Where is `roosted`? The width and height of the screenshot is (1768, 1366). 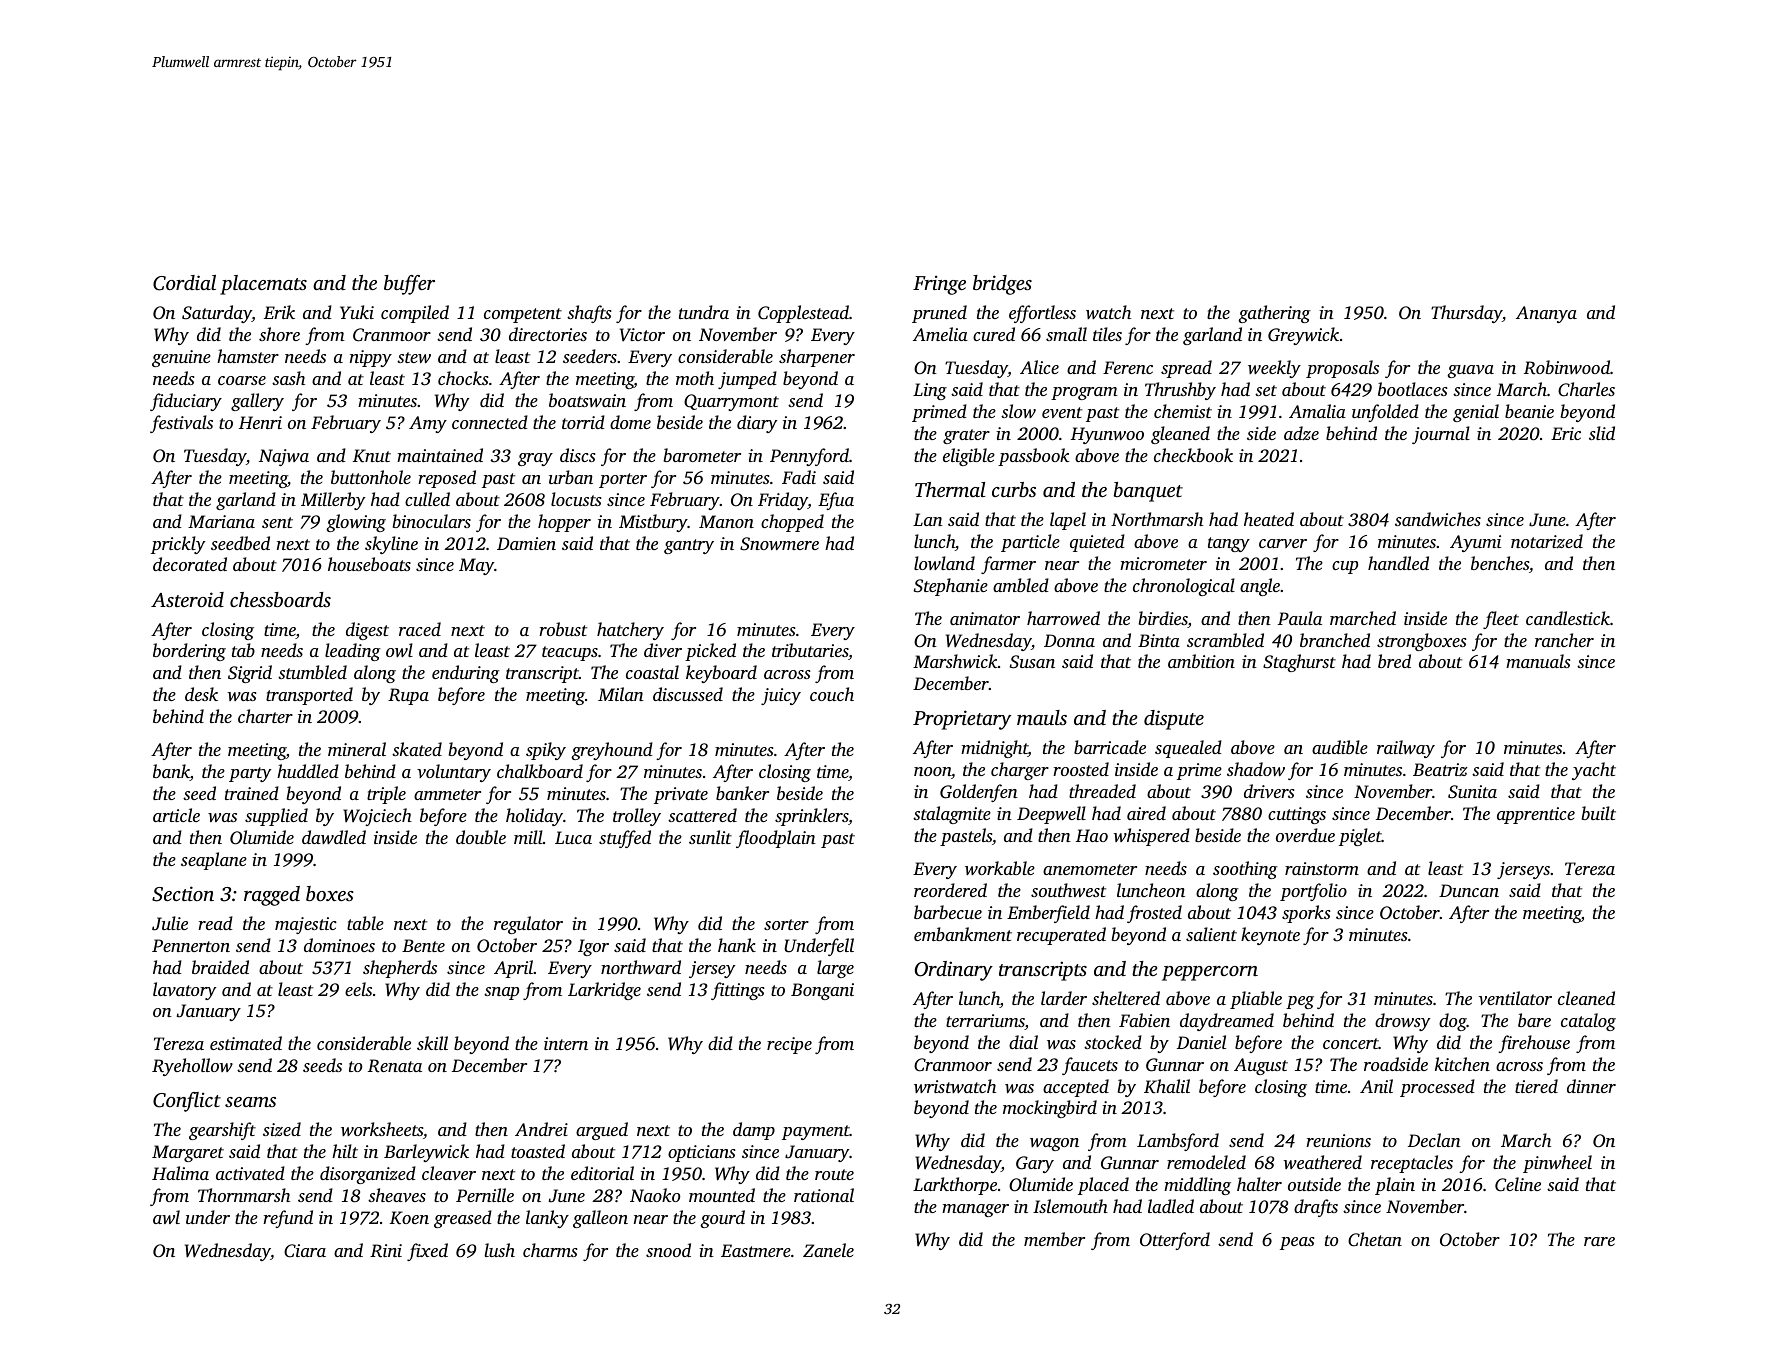 roosted is located at coordinates (1081, 769).
